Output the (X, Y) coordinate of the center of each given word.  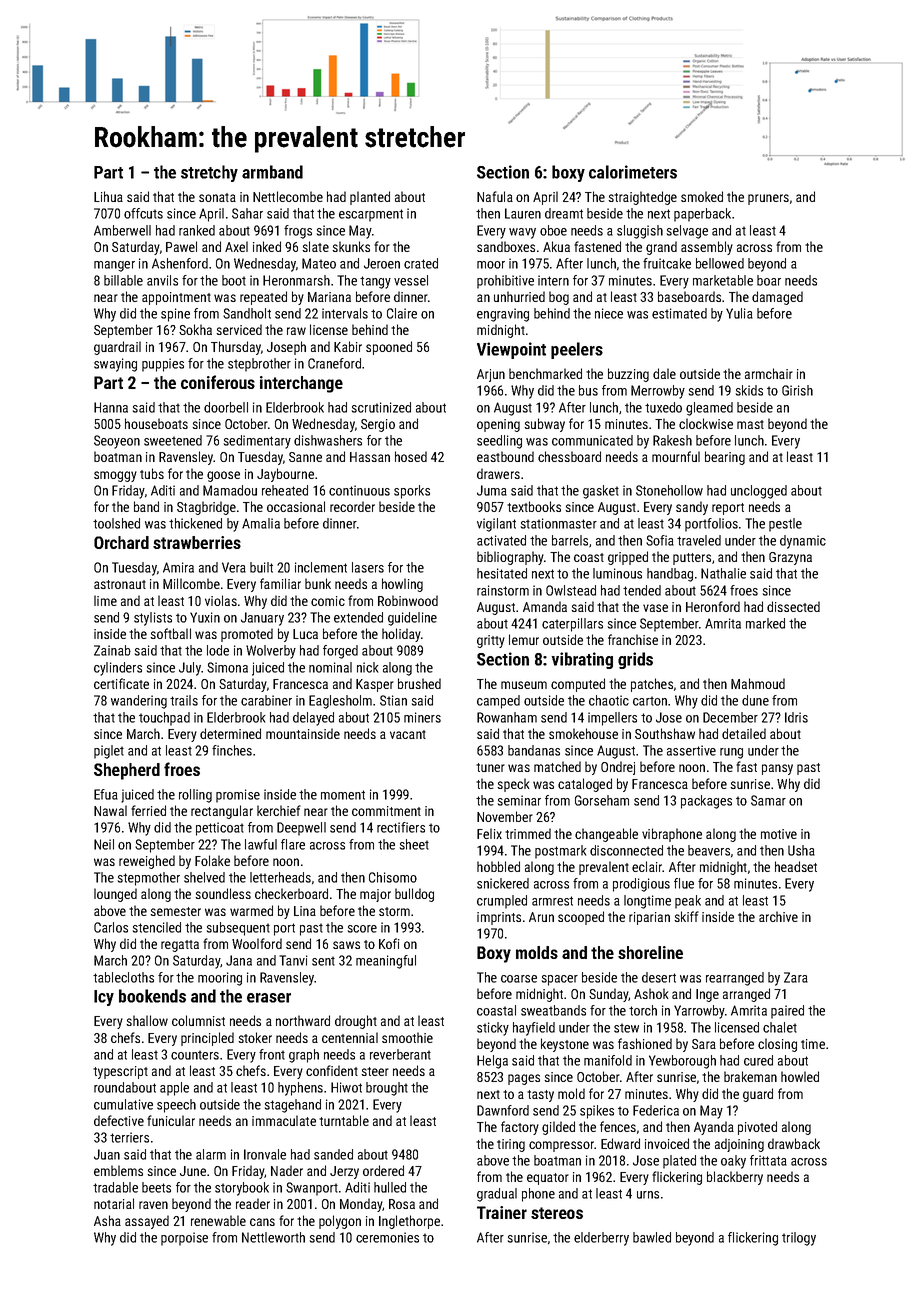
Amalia (261, 523)
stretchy (209, 173)
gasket (601, 492)
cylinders (118, 669)
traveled (699, 540)
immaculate (284, 1120)
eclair (647, 866)
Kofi (389, 943)
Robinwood (408, 600)
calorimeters (633, 172)
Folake (212, 860)
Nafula (495, 196)
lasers (368, 567)
